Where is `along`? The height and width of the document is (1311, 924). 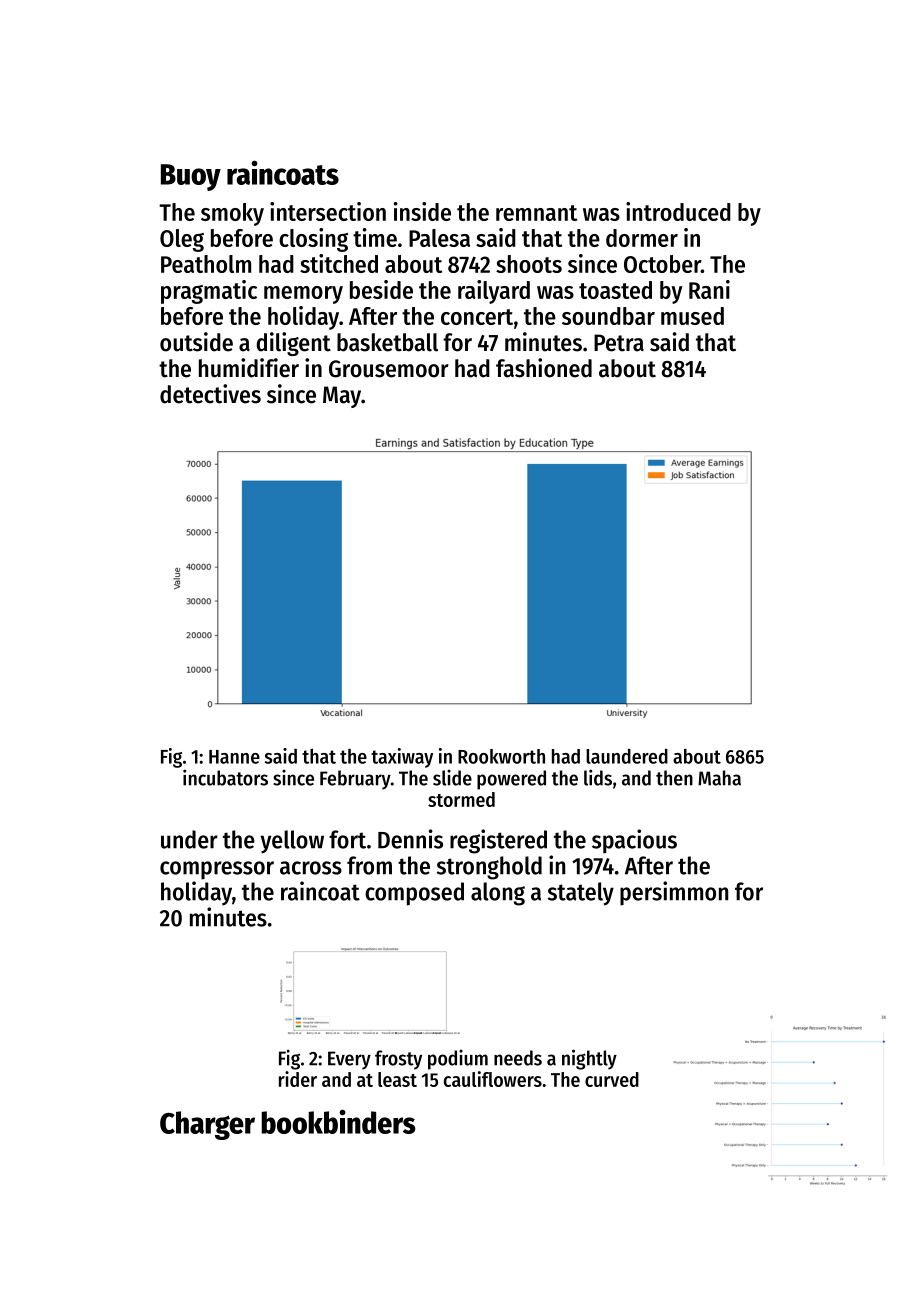
along is located at coordinates (498, 894).
